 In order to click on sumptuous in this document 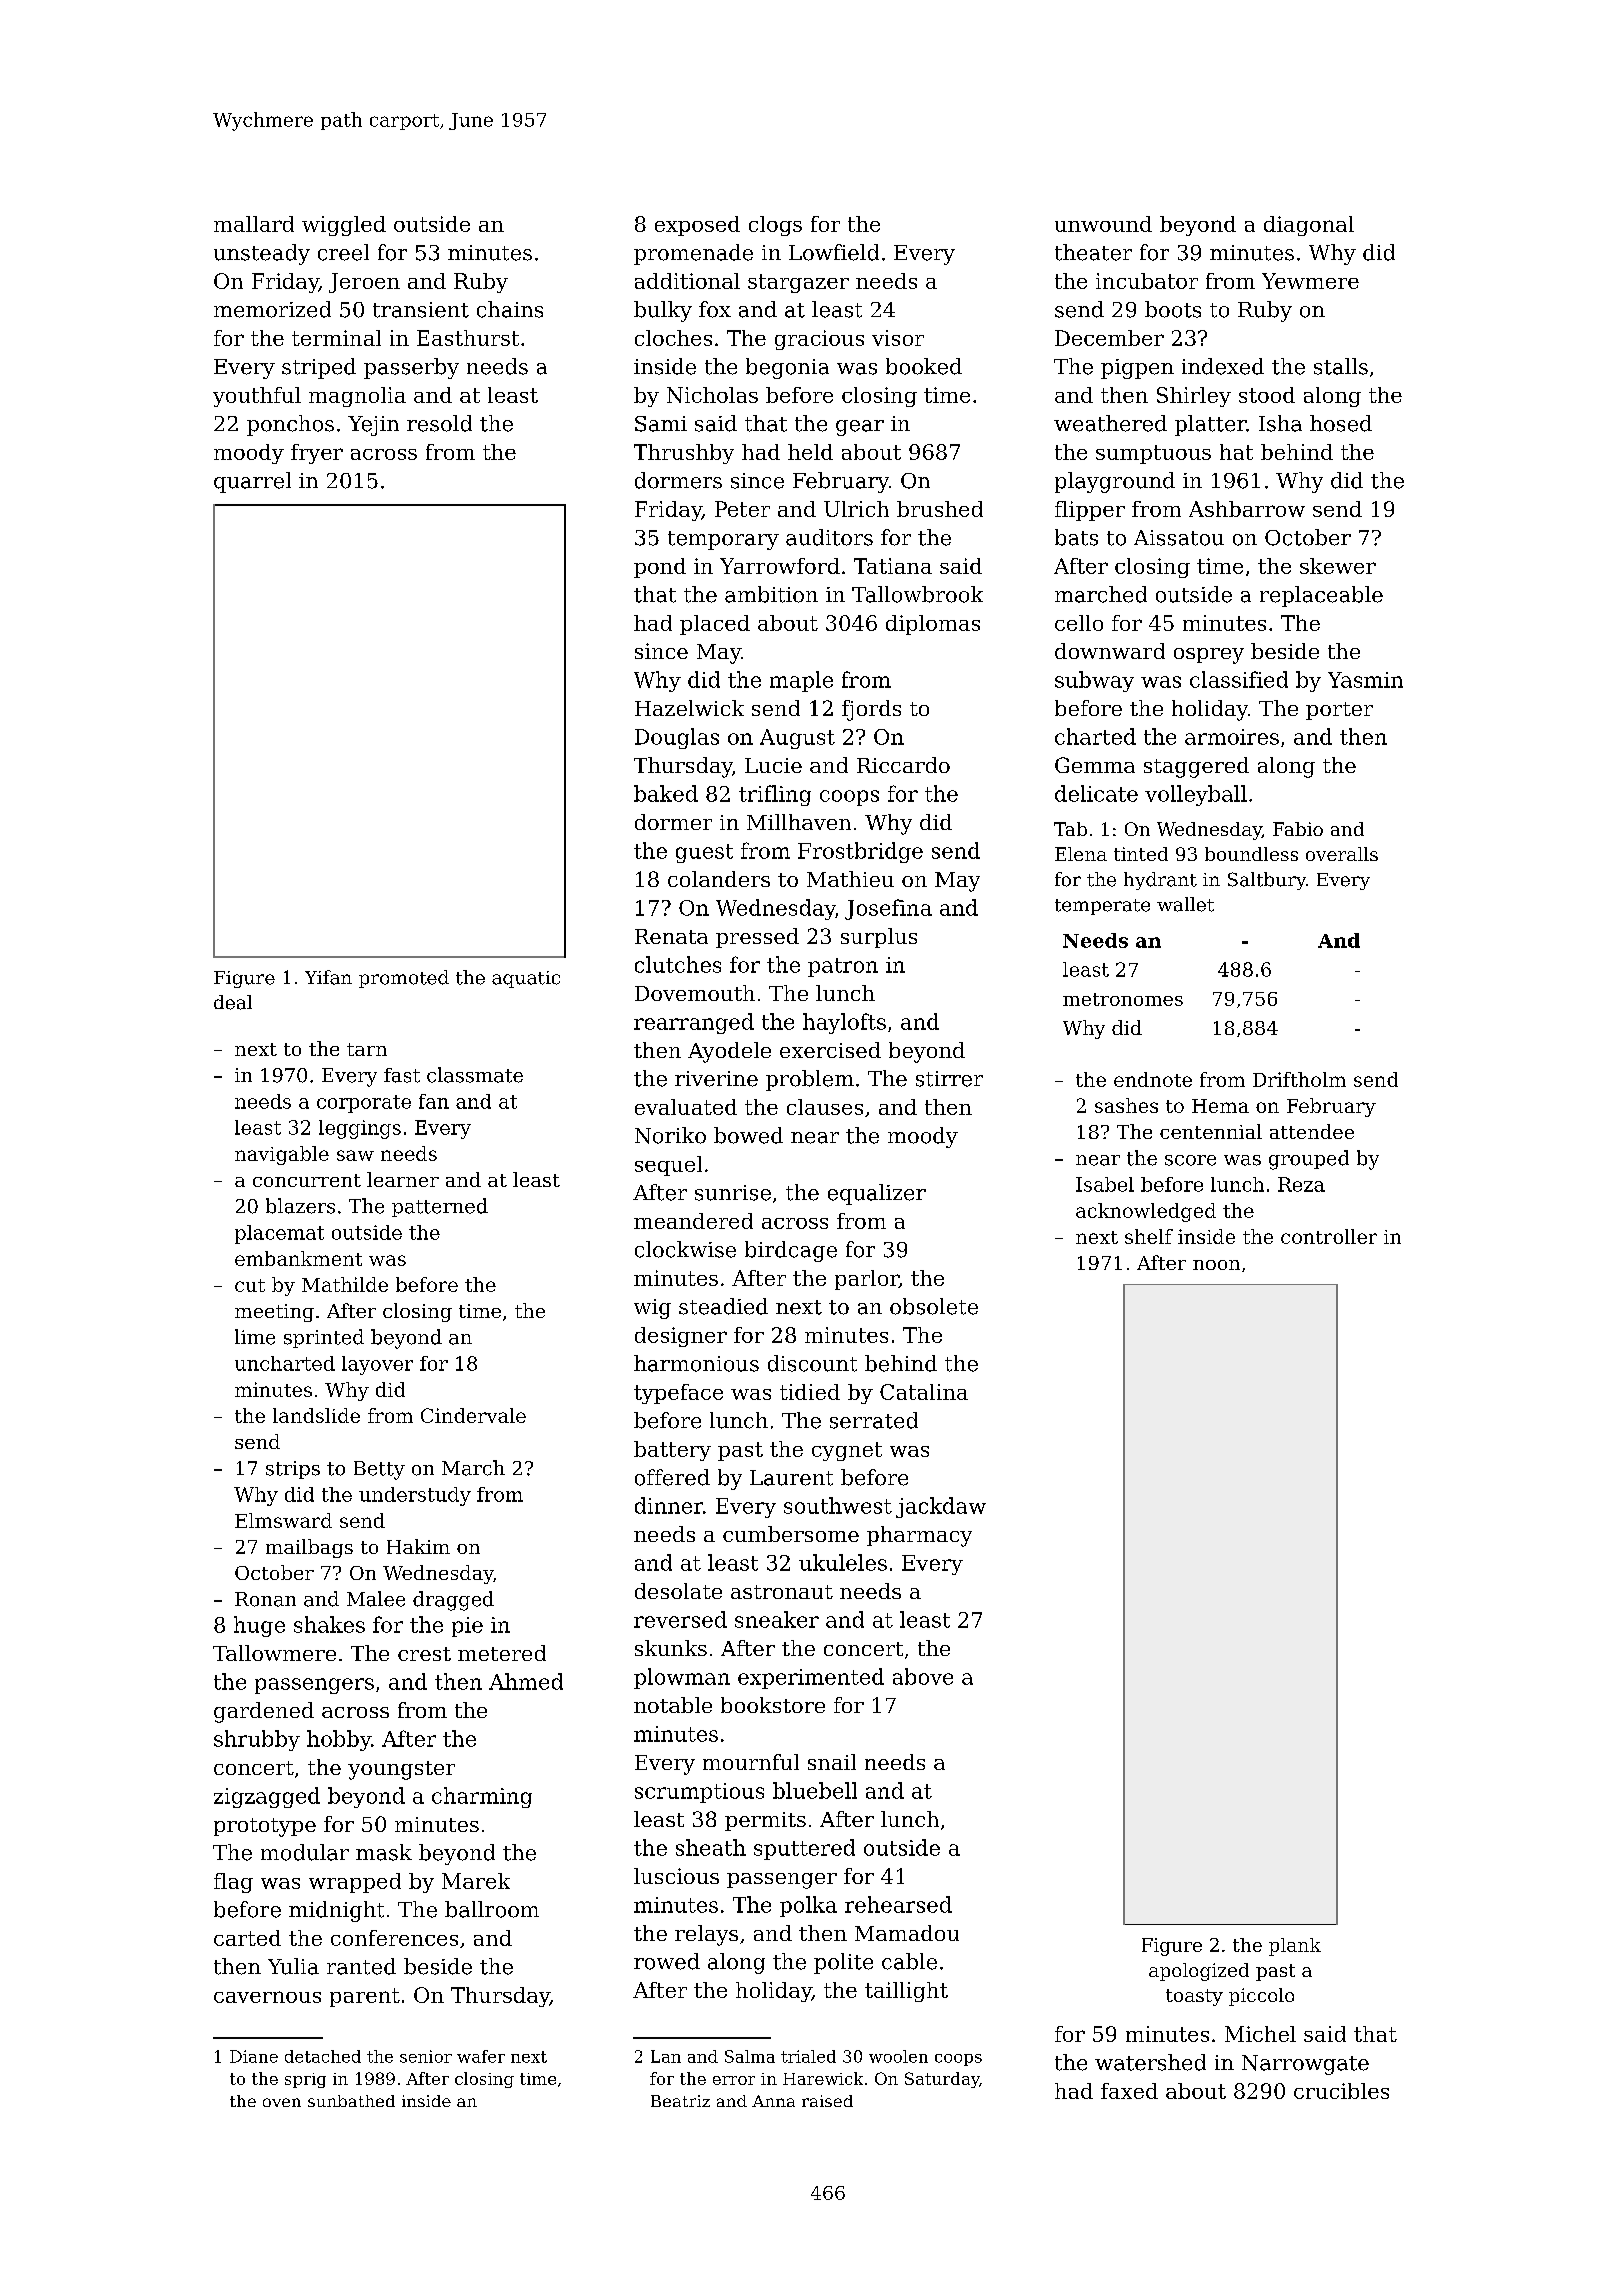, I will do `click(1153, 454)`.
